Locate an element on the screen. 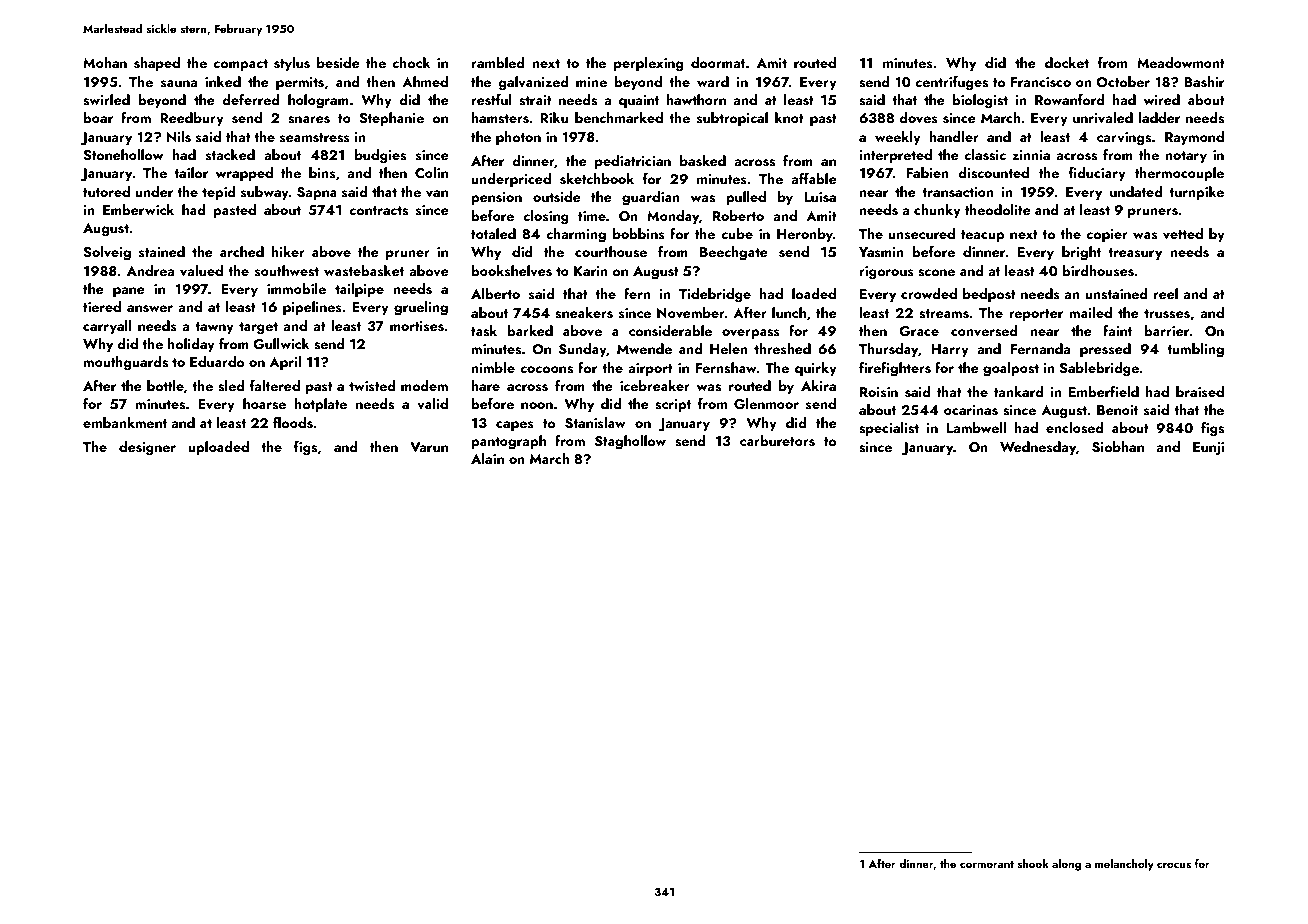 The image size is (1308, 924). Wednesday is located at coordinates (1038, 448).
